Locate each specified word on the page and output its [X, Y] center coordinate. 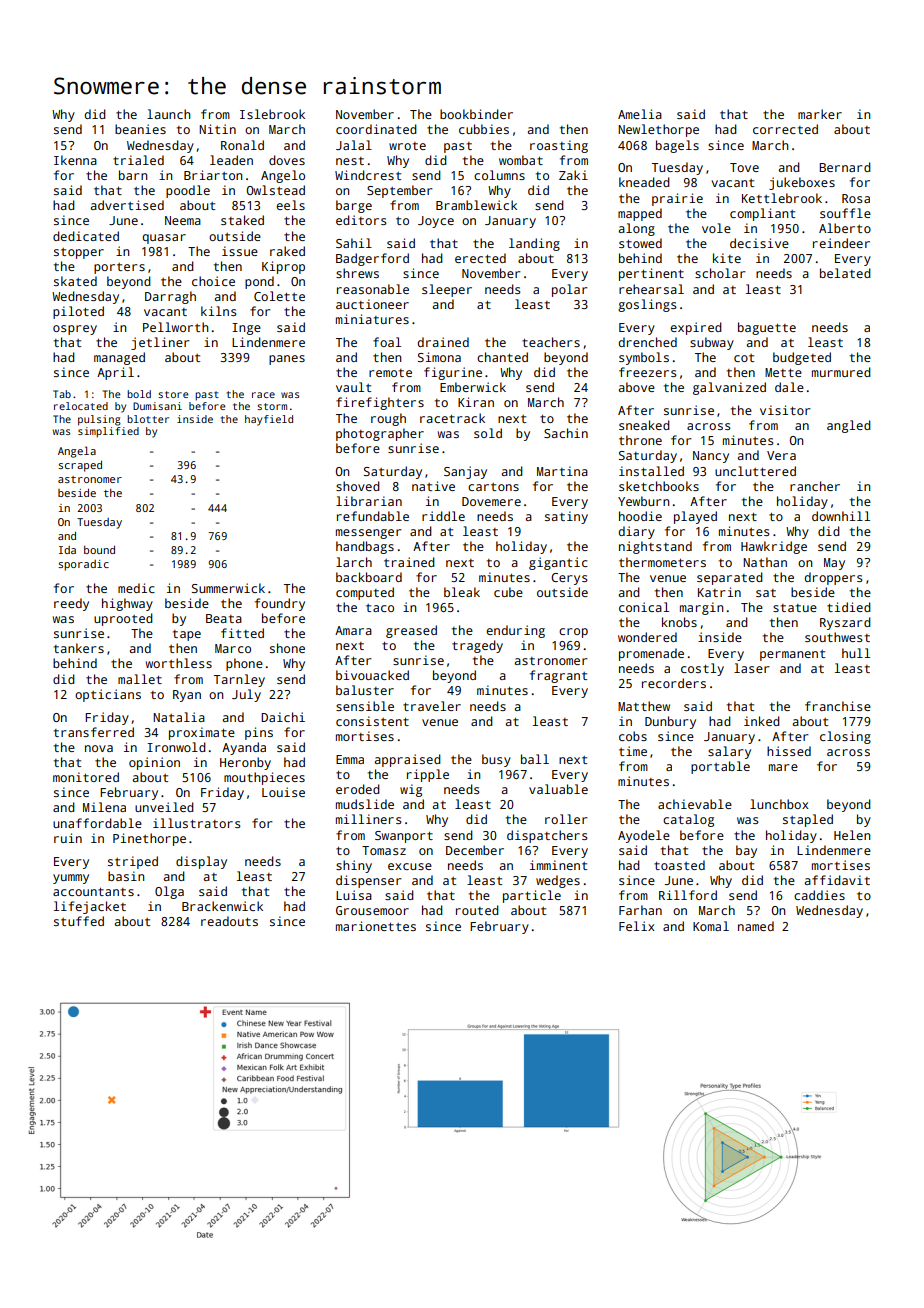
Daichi [283, 717]
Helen [852, 835]
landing [534, 244]
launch [168, 114]
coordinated [376, 129]
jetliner [160, 343]
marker [820, 114]
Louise [283, 792]
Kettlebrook [782, 198]
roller [566, 819]
